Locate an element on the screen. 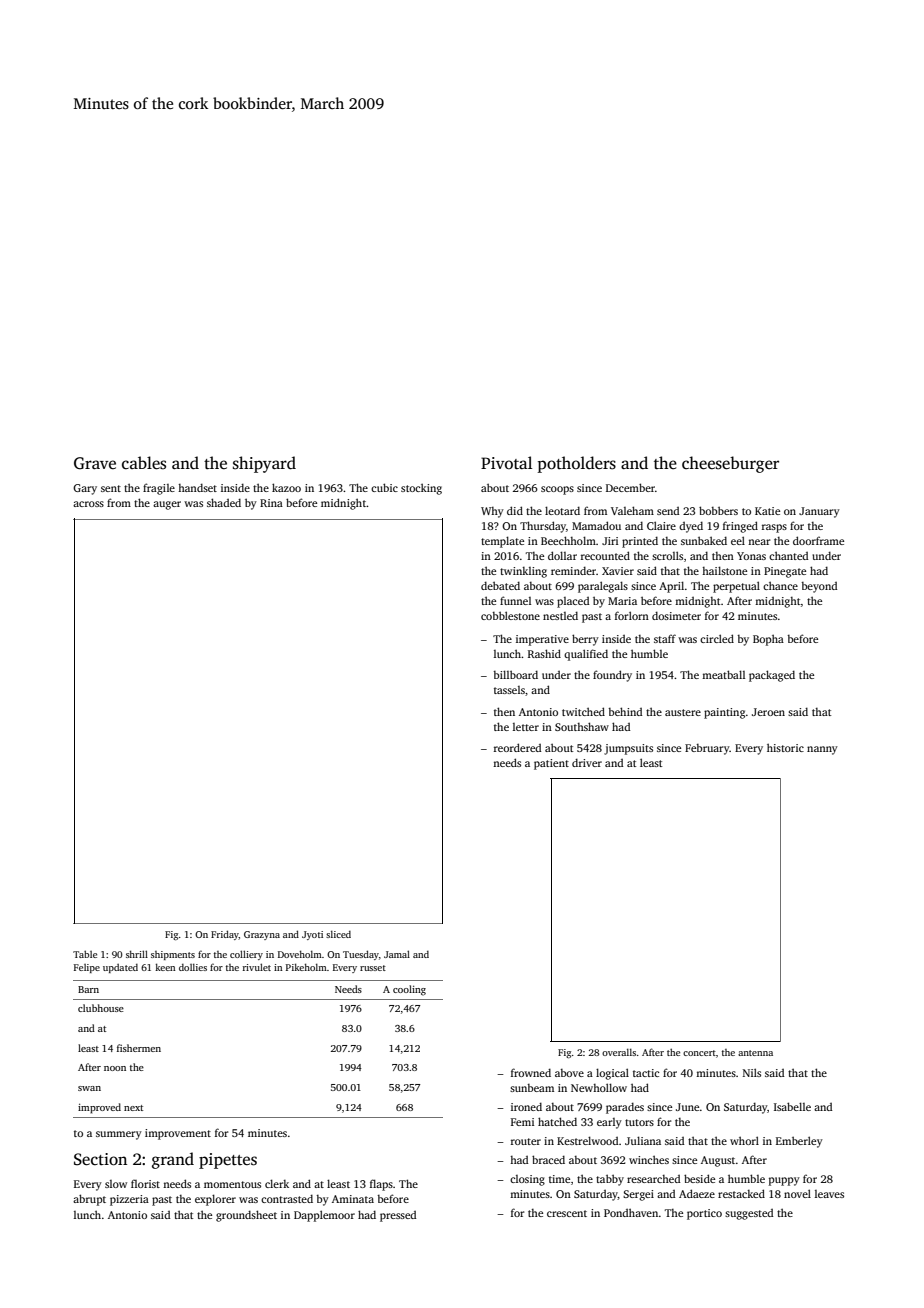 This screenshot has height=1308, width=924. whorl is located at coordinates (744, 1140).
